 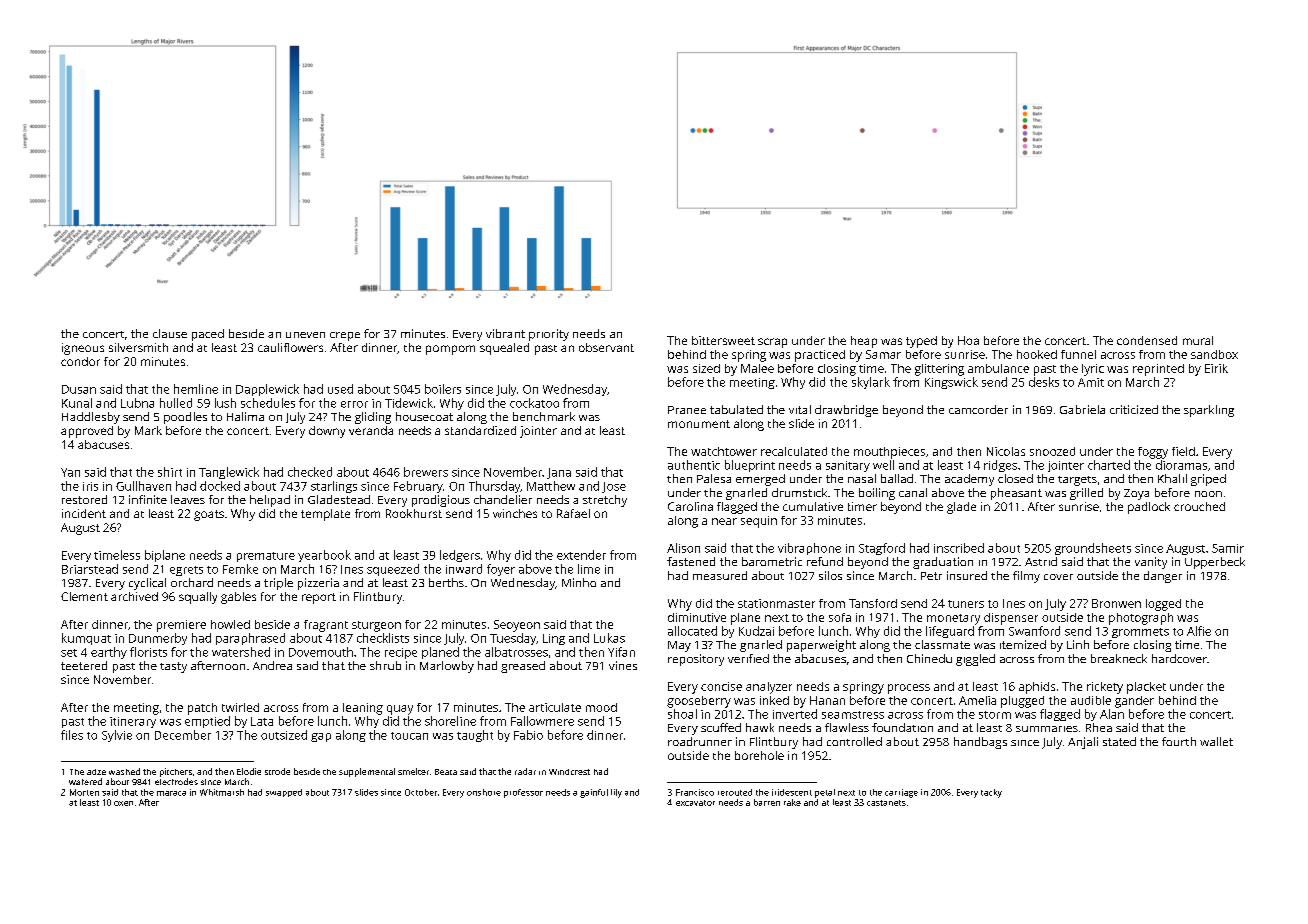 I want to click on uneven, so click(x=305, y=335).
